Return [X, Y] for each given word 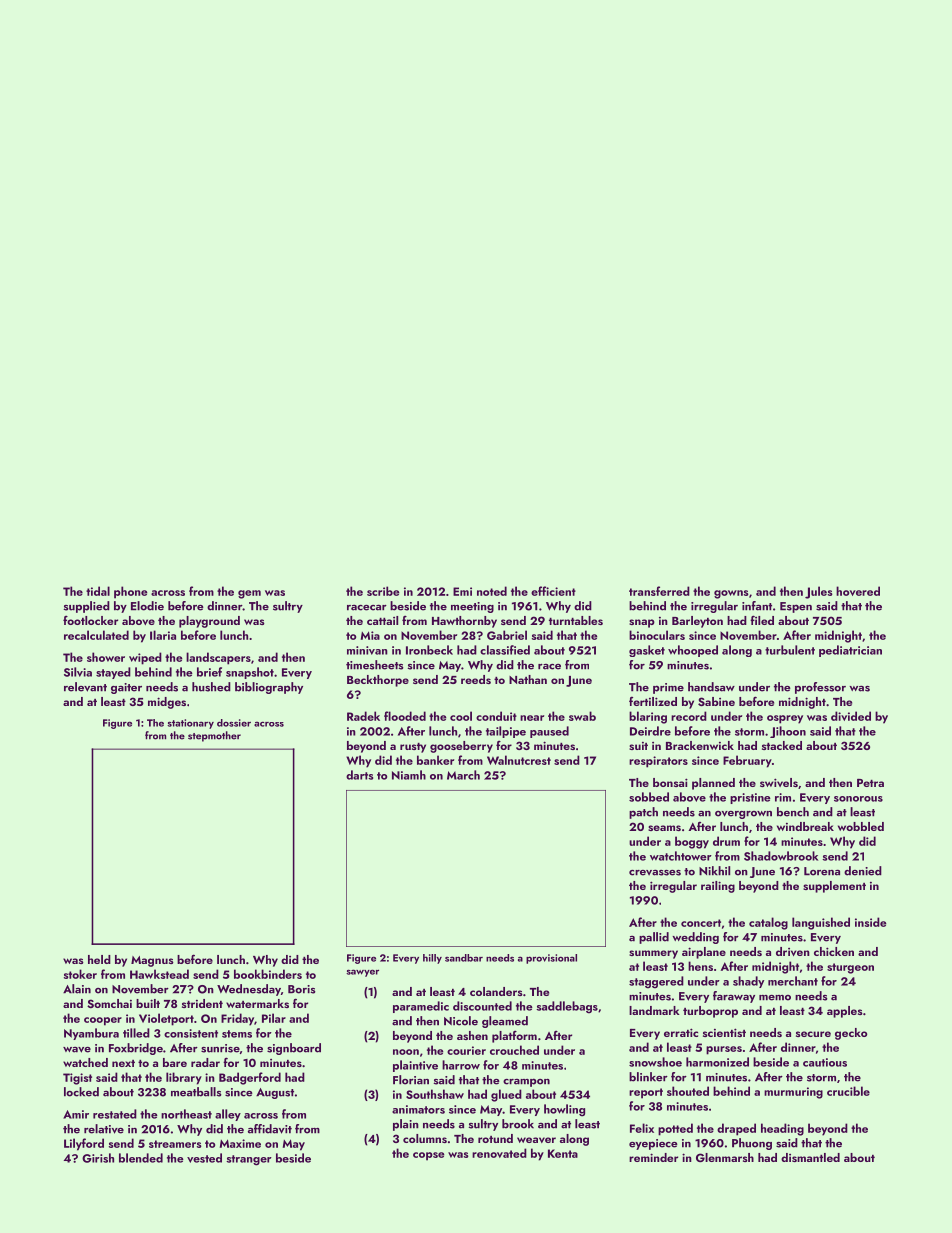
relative [104, 1129]
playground [209, 622]
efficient [553, 591]
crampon [526, 1082]
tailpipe [506, 732]
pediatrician [850, 651]
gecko [851, 1034]
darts [359, 775]
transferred [659, 591]
